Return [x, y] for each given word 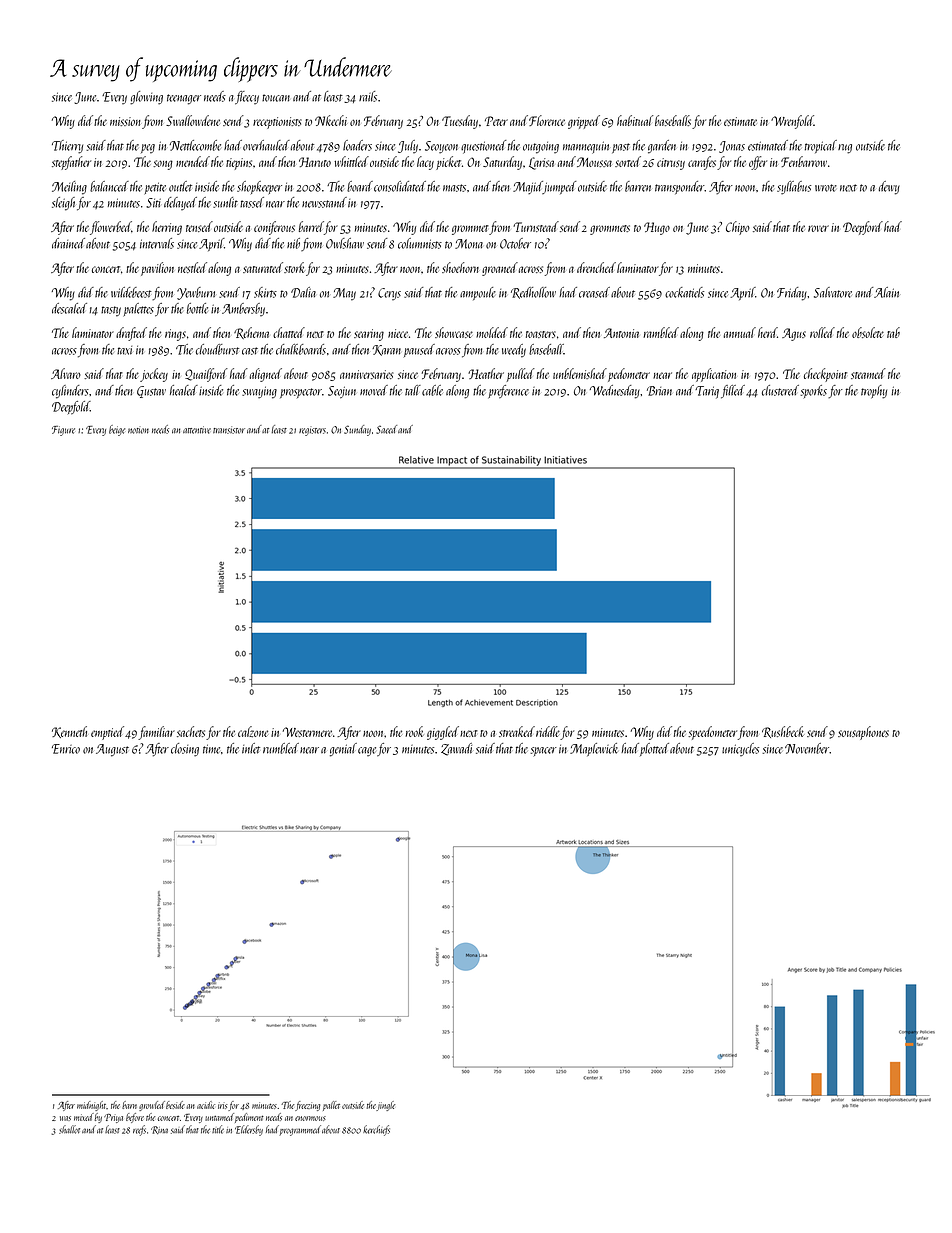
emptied [107, 733]
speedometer [712, 733]
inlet [251, 748]
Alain [886, 292]
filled [733, 392]
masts [454, 188]
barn [129, 1105]
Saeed [386, 429]
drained [68, 243]
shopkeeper [259, 187]
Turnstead [536, 226]
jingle [385, 1106]
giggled [443, 733]
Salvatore [833, 292]
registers [312, 432]
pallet [331, 1106]
